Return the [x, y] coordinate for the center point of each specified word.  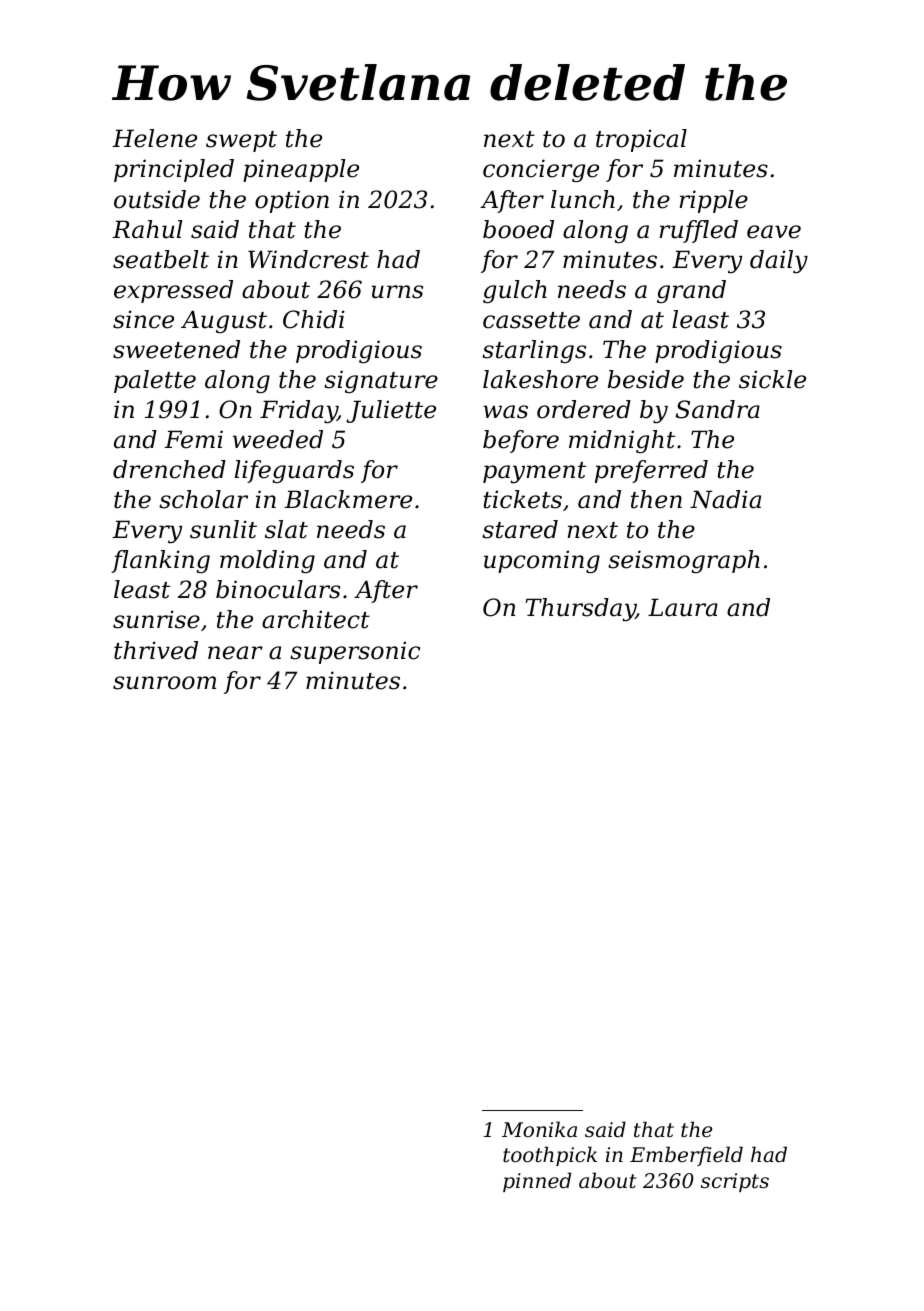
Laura [683, 607]
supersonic [355, 652]
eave [774, 232]
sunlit [223, 529]
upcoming [542, 561]
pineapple [301, 170]
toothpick [550, 1156]
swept [241, 141]
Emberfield [686, 1156]
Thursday [581, 609]
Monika [539, 1129]
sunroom [164, 683]
